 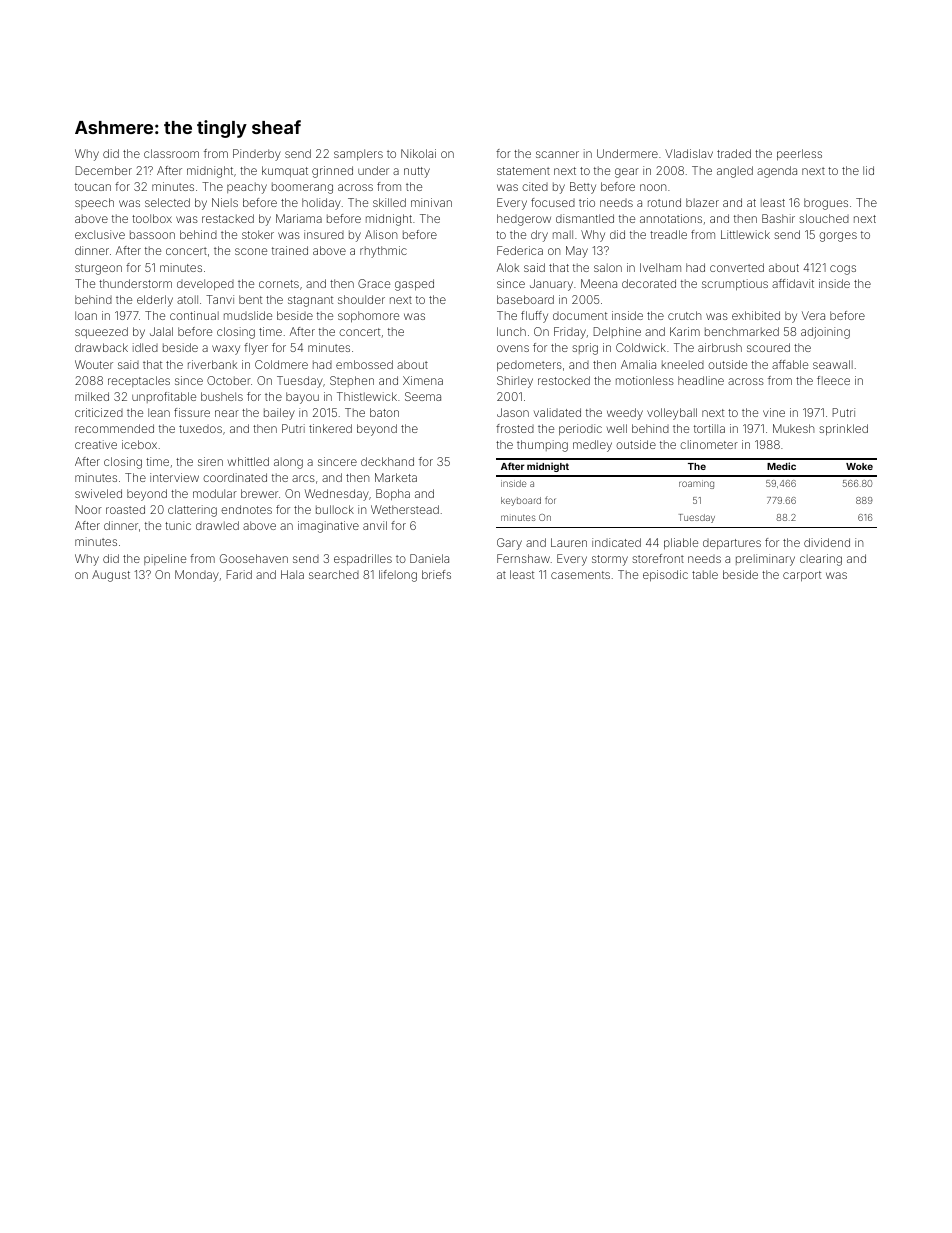 What do you see at coordinates (368, 317) in the document?
I see `sophomore` at bounding box center [368, 317].
